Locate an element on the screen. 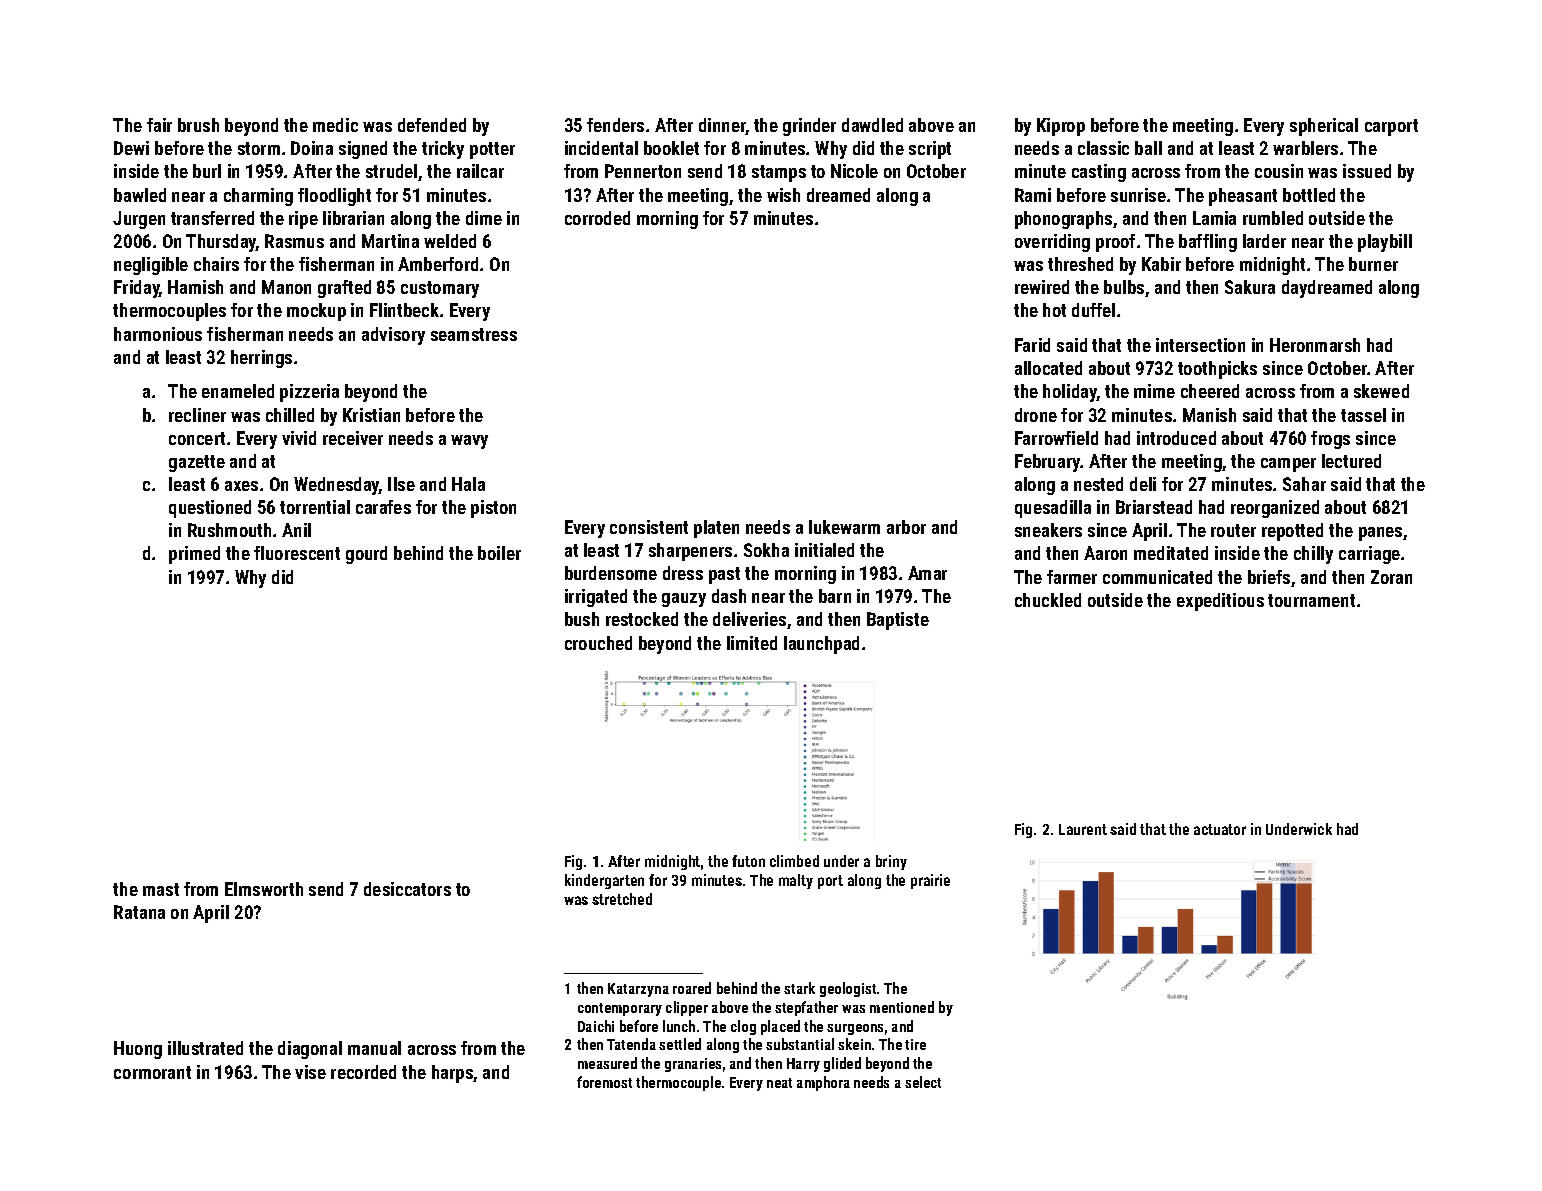  spherical is located at coordinates (1324, 127).
